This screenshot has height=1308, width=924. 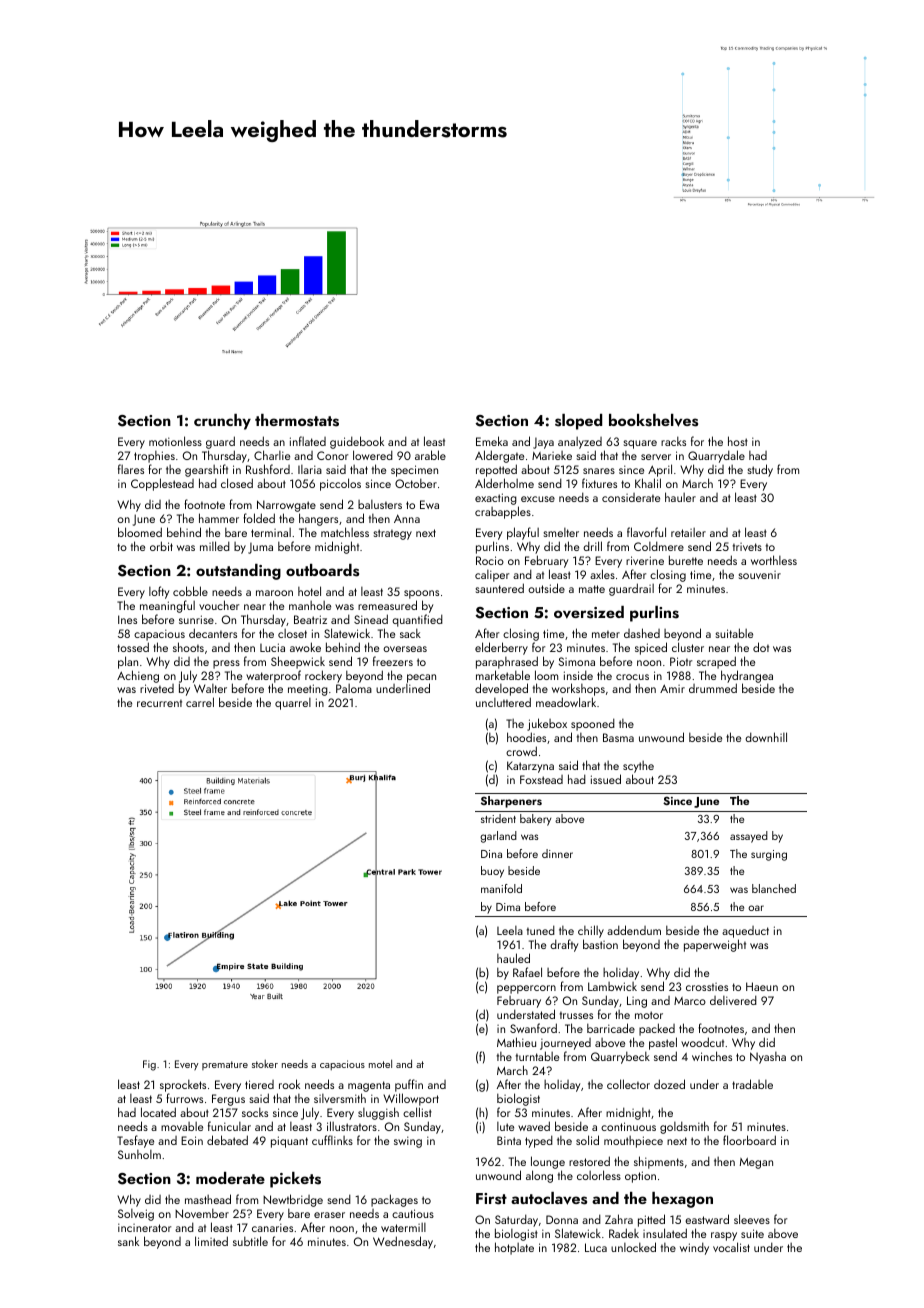 I want to click on buoy, so click(x=492, y=872).
